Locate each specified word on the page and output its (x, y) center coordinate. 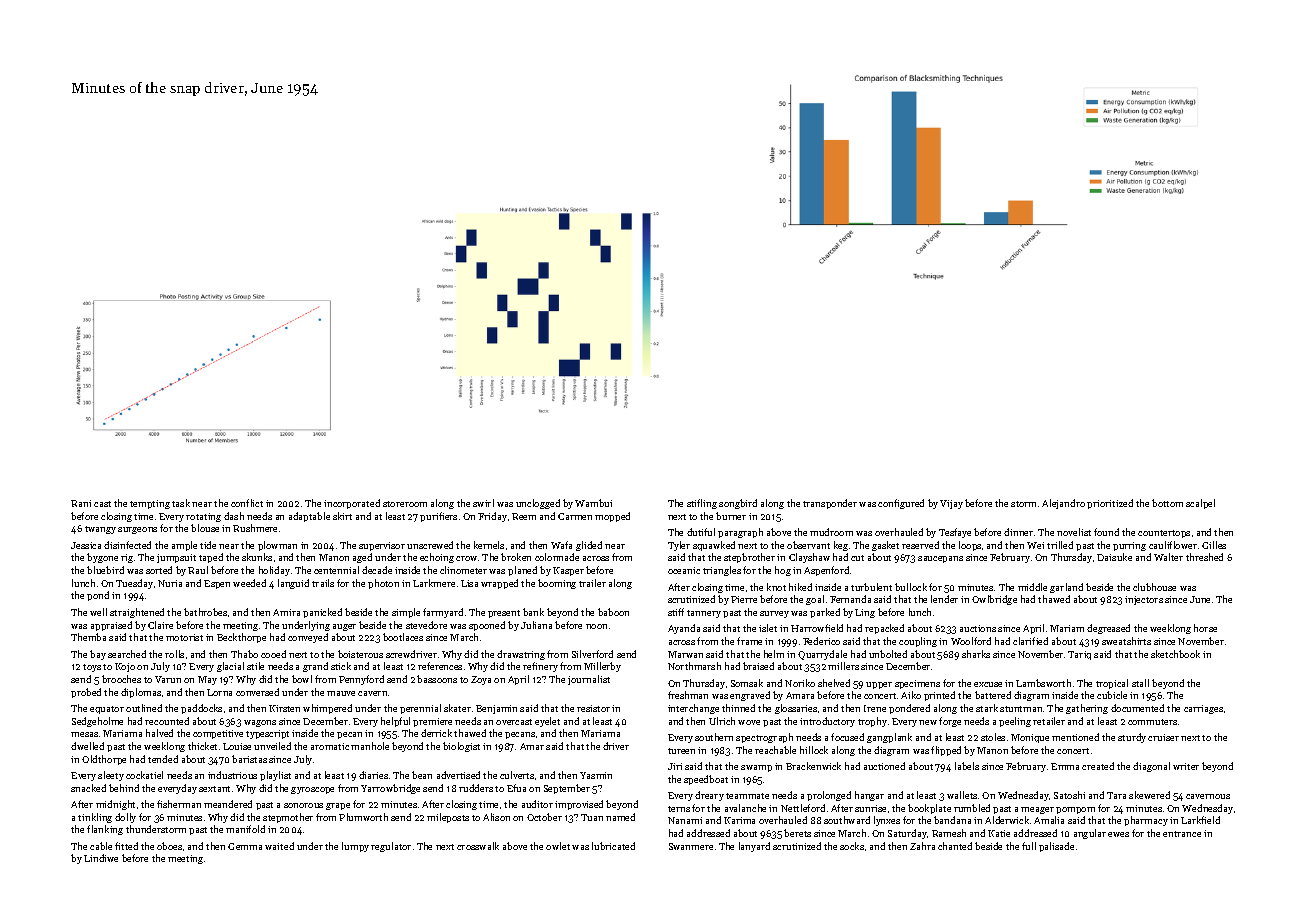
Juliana (536, 625)
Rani (81, 503)
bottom (1167, 503)
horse (1205, 628)
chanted (955, 846)
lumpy (355, 847)
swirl (483, 503)
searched (127, 654)
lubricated (613, 846)
